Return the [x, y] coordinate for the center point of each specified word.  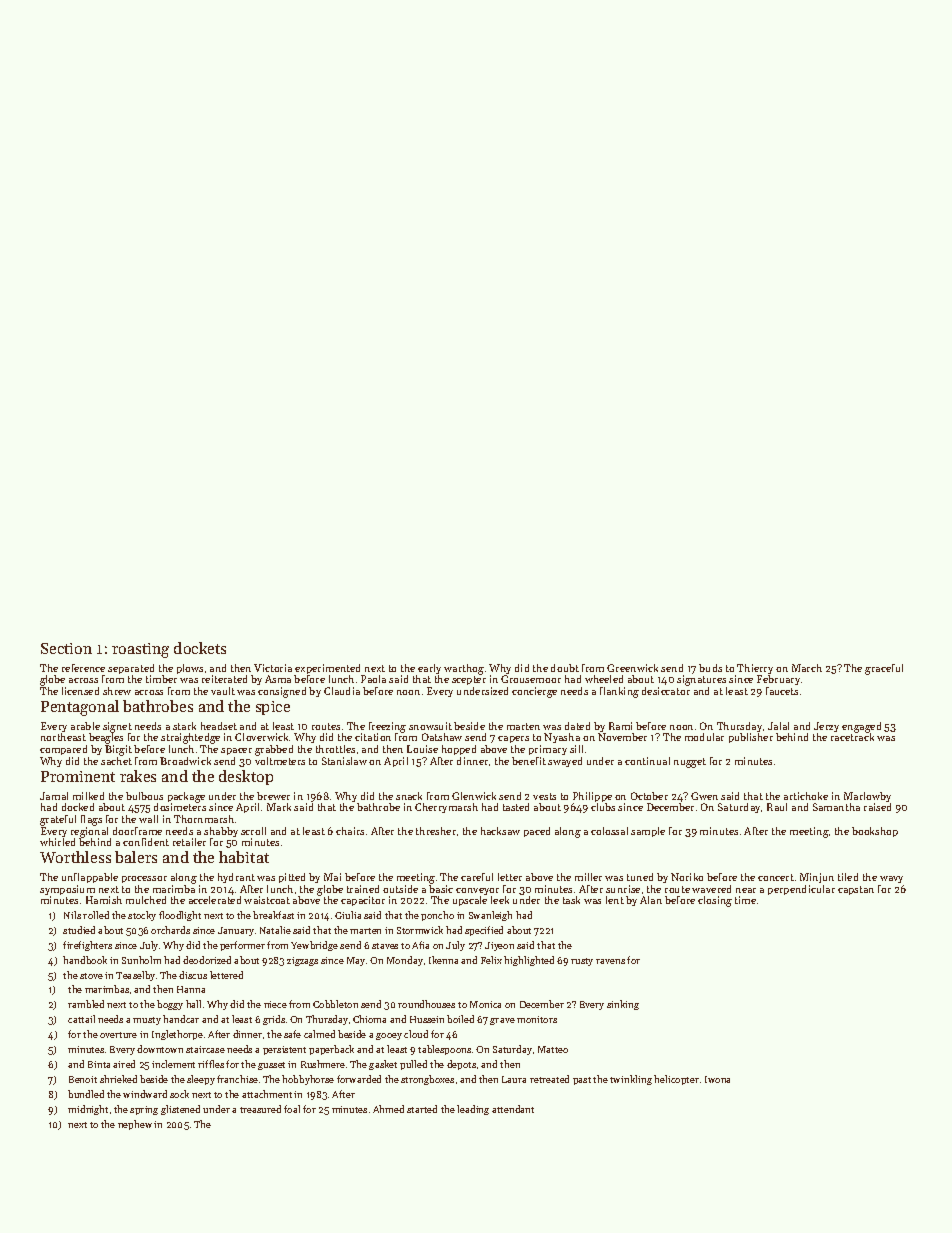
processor [144, 879]
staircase [205, 1049]
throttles [335, 749]
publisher [751, 738]
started [422, 1109]
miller [588, 877]
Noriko [687, 877]
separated [131, 669]
